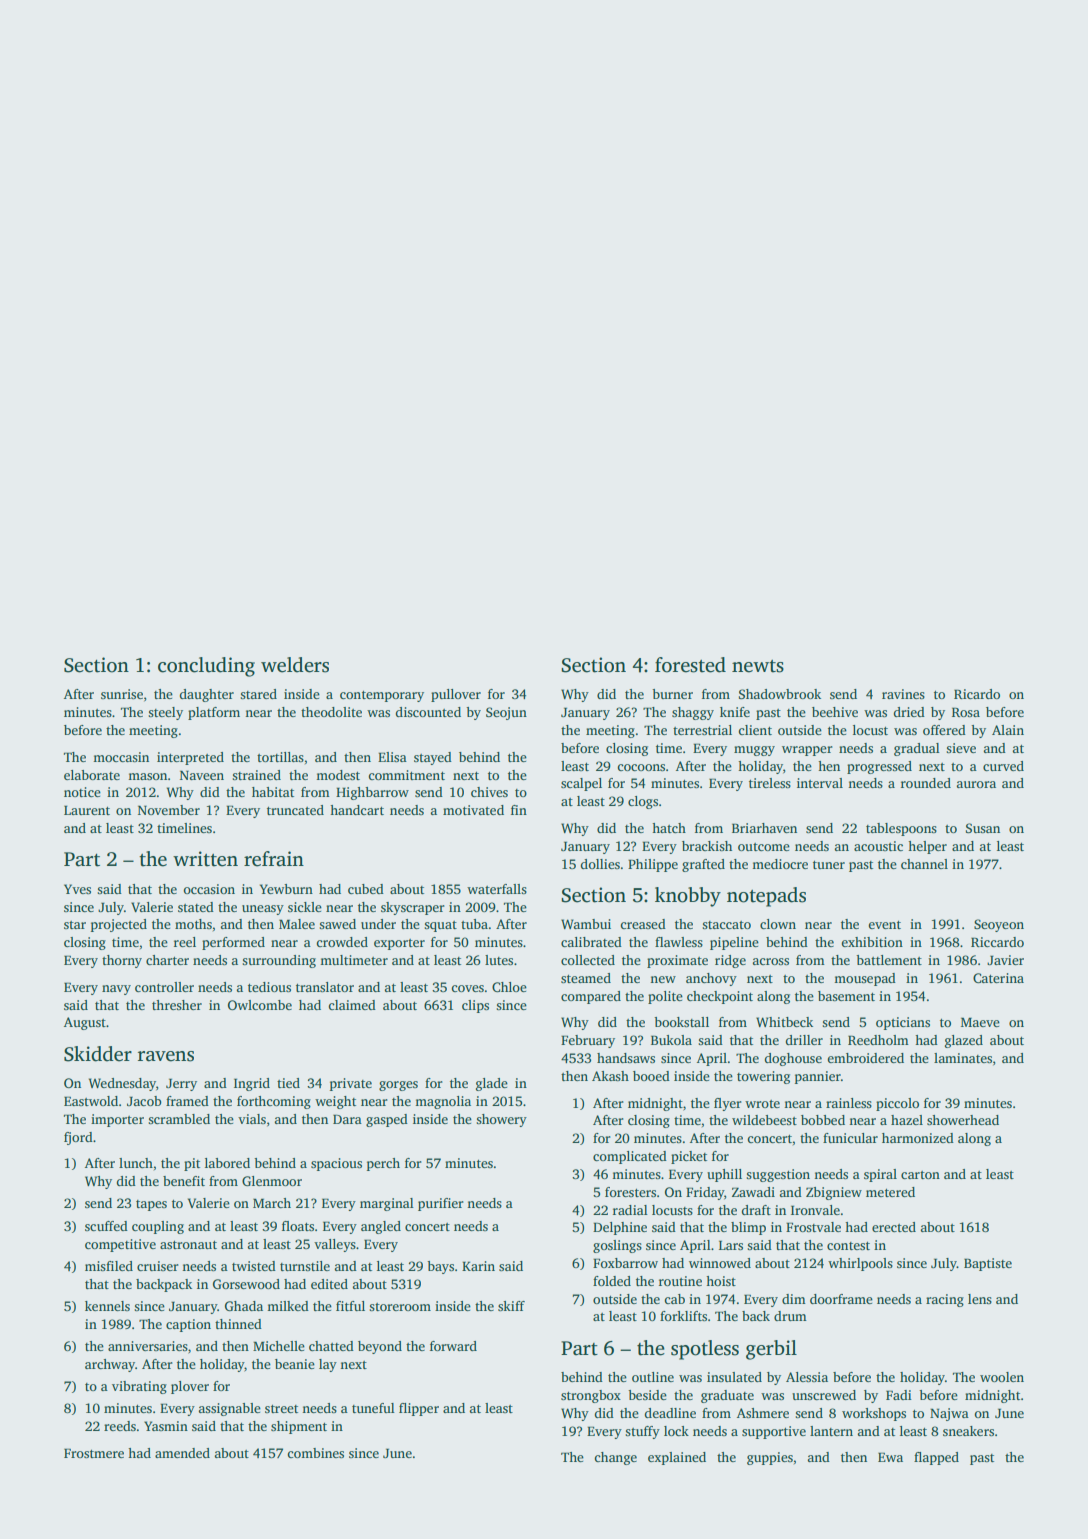  I want to click on carton, so click(920, 1175).
